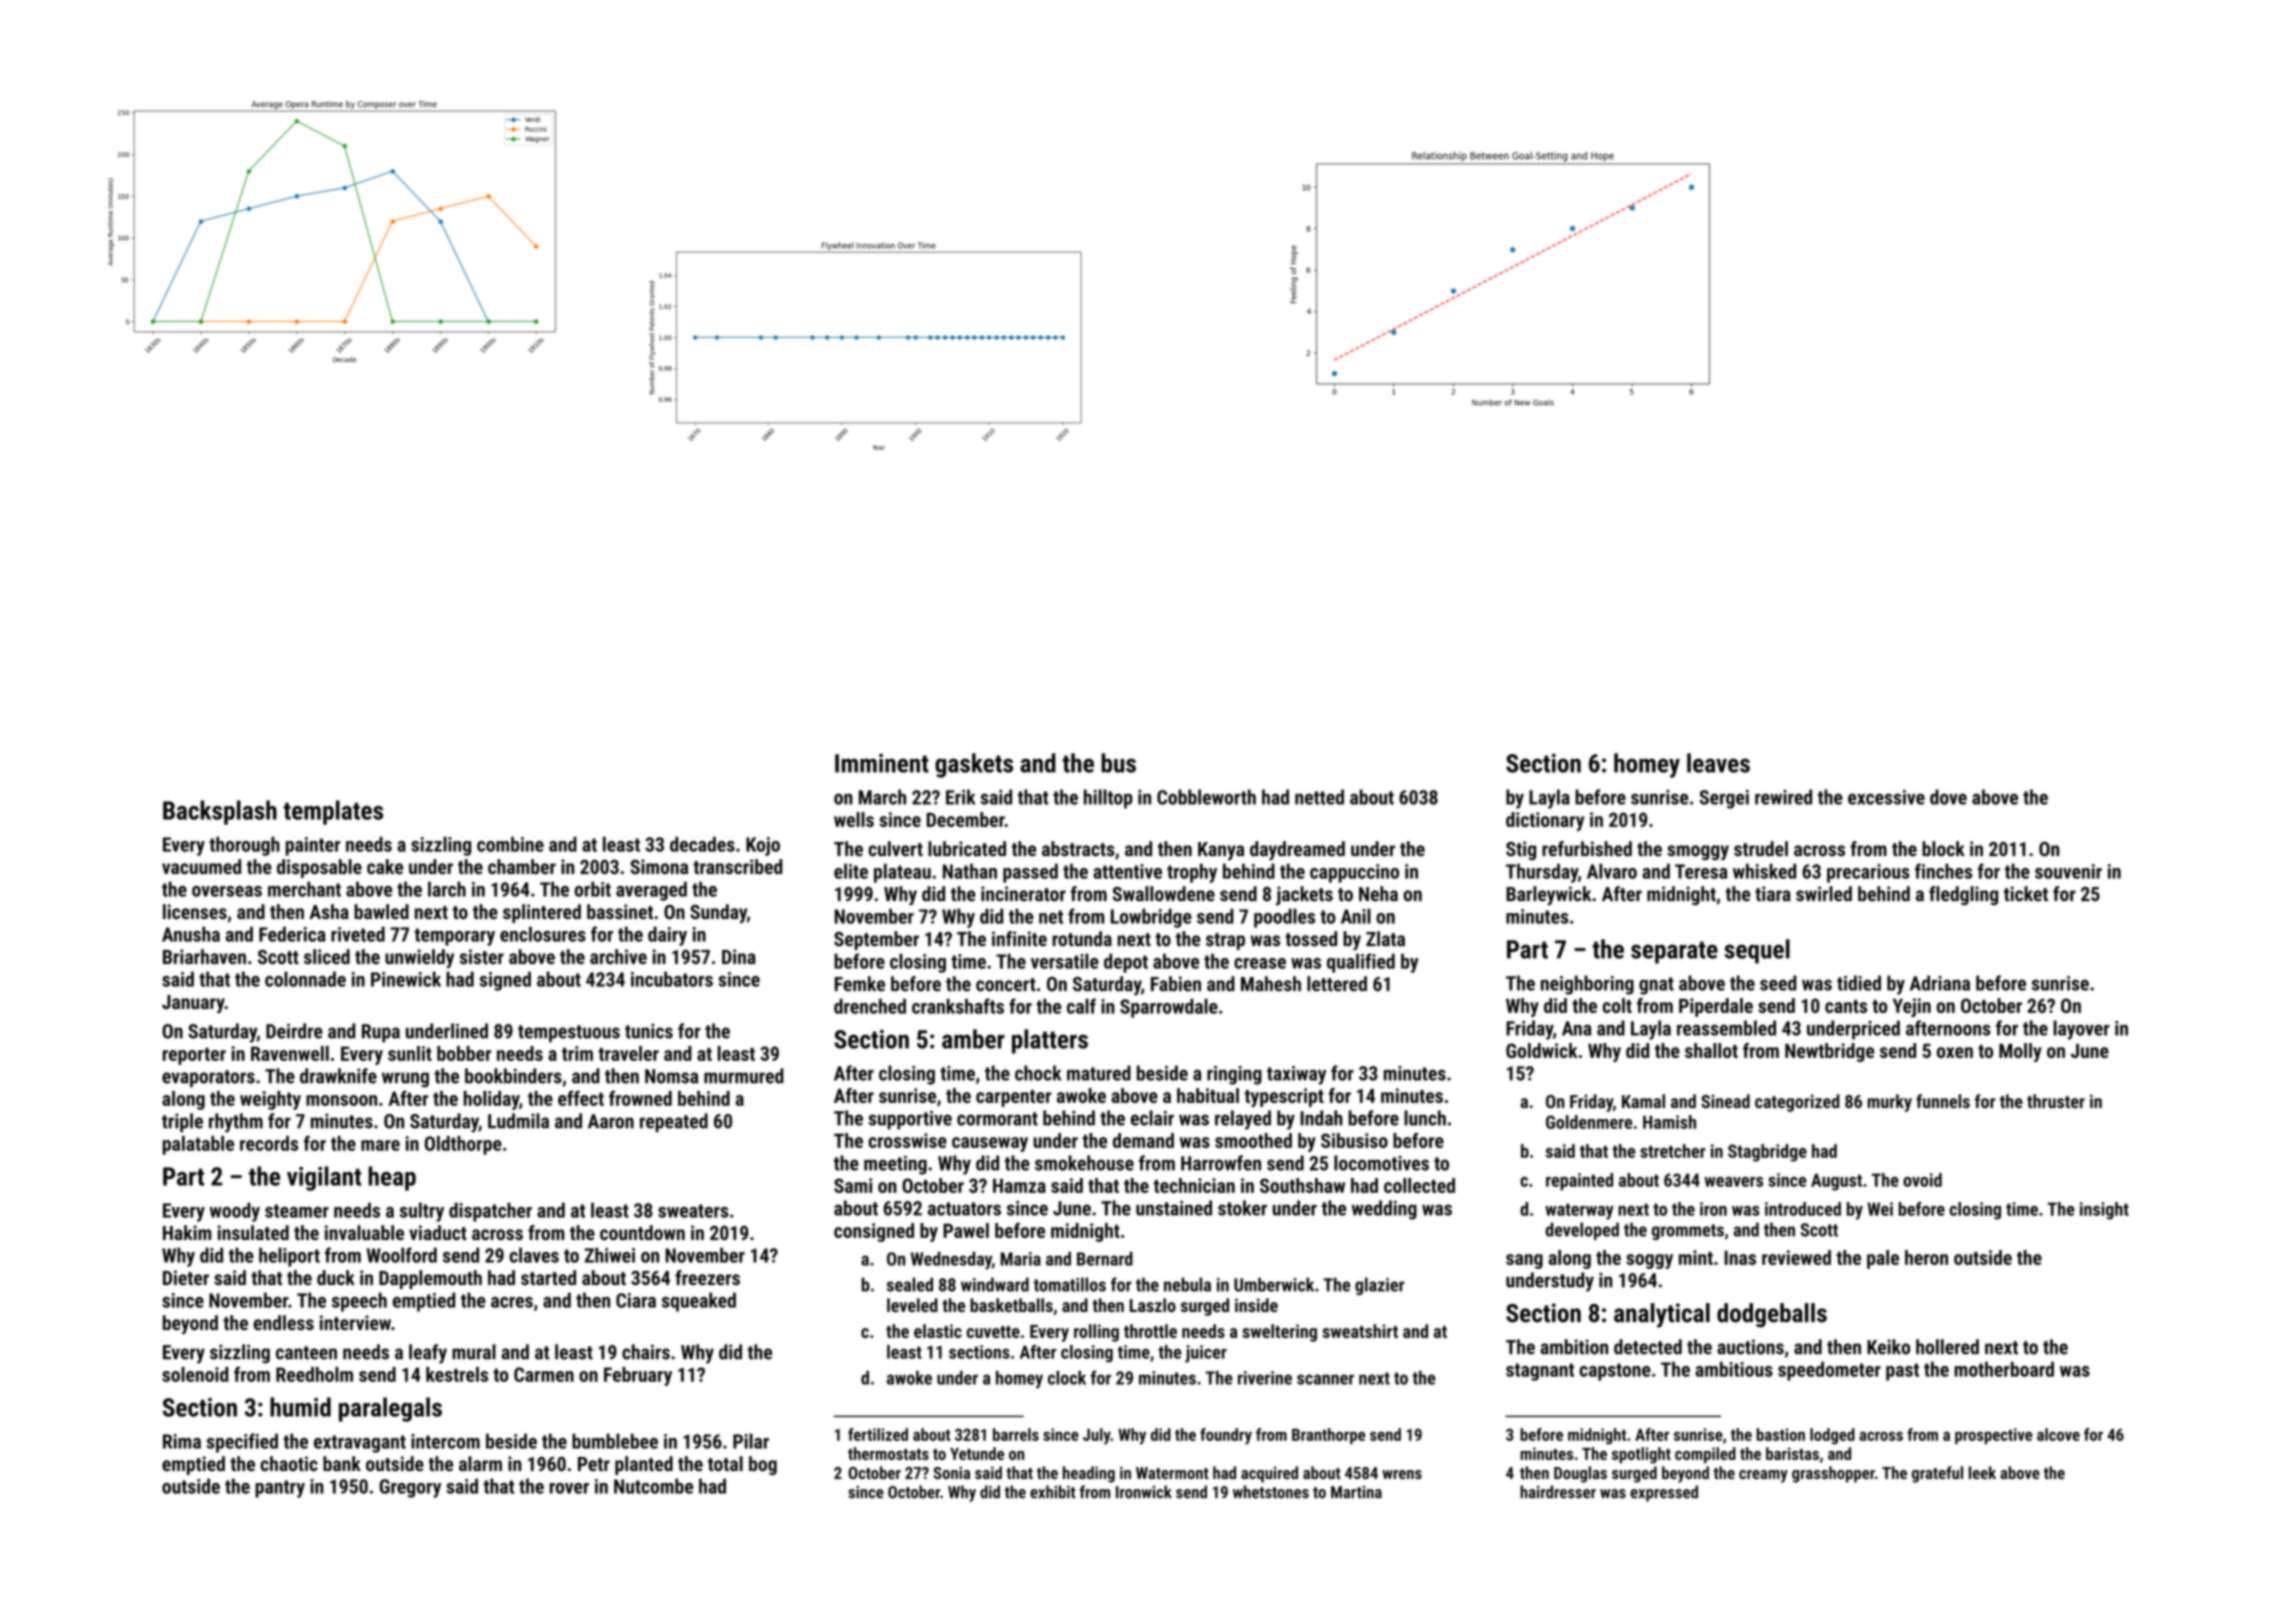  Describe the element at coordinates (182, 1122) in the screenshot. I see `triple` at that location.
